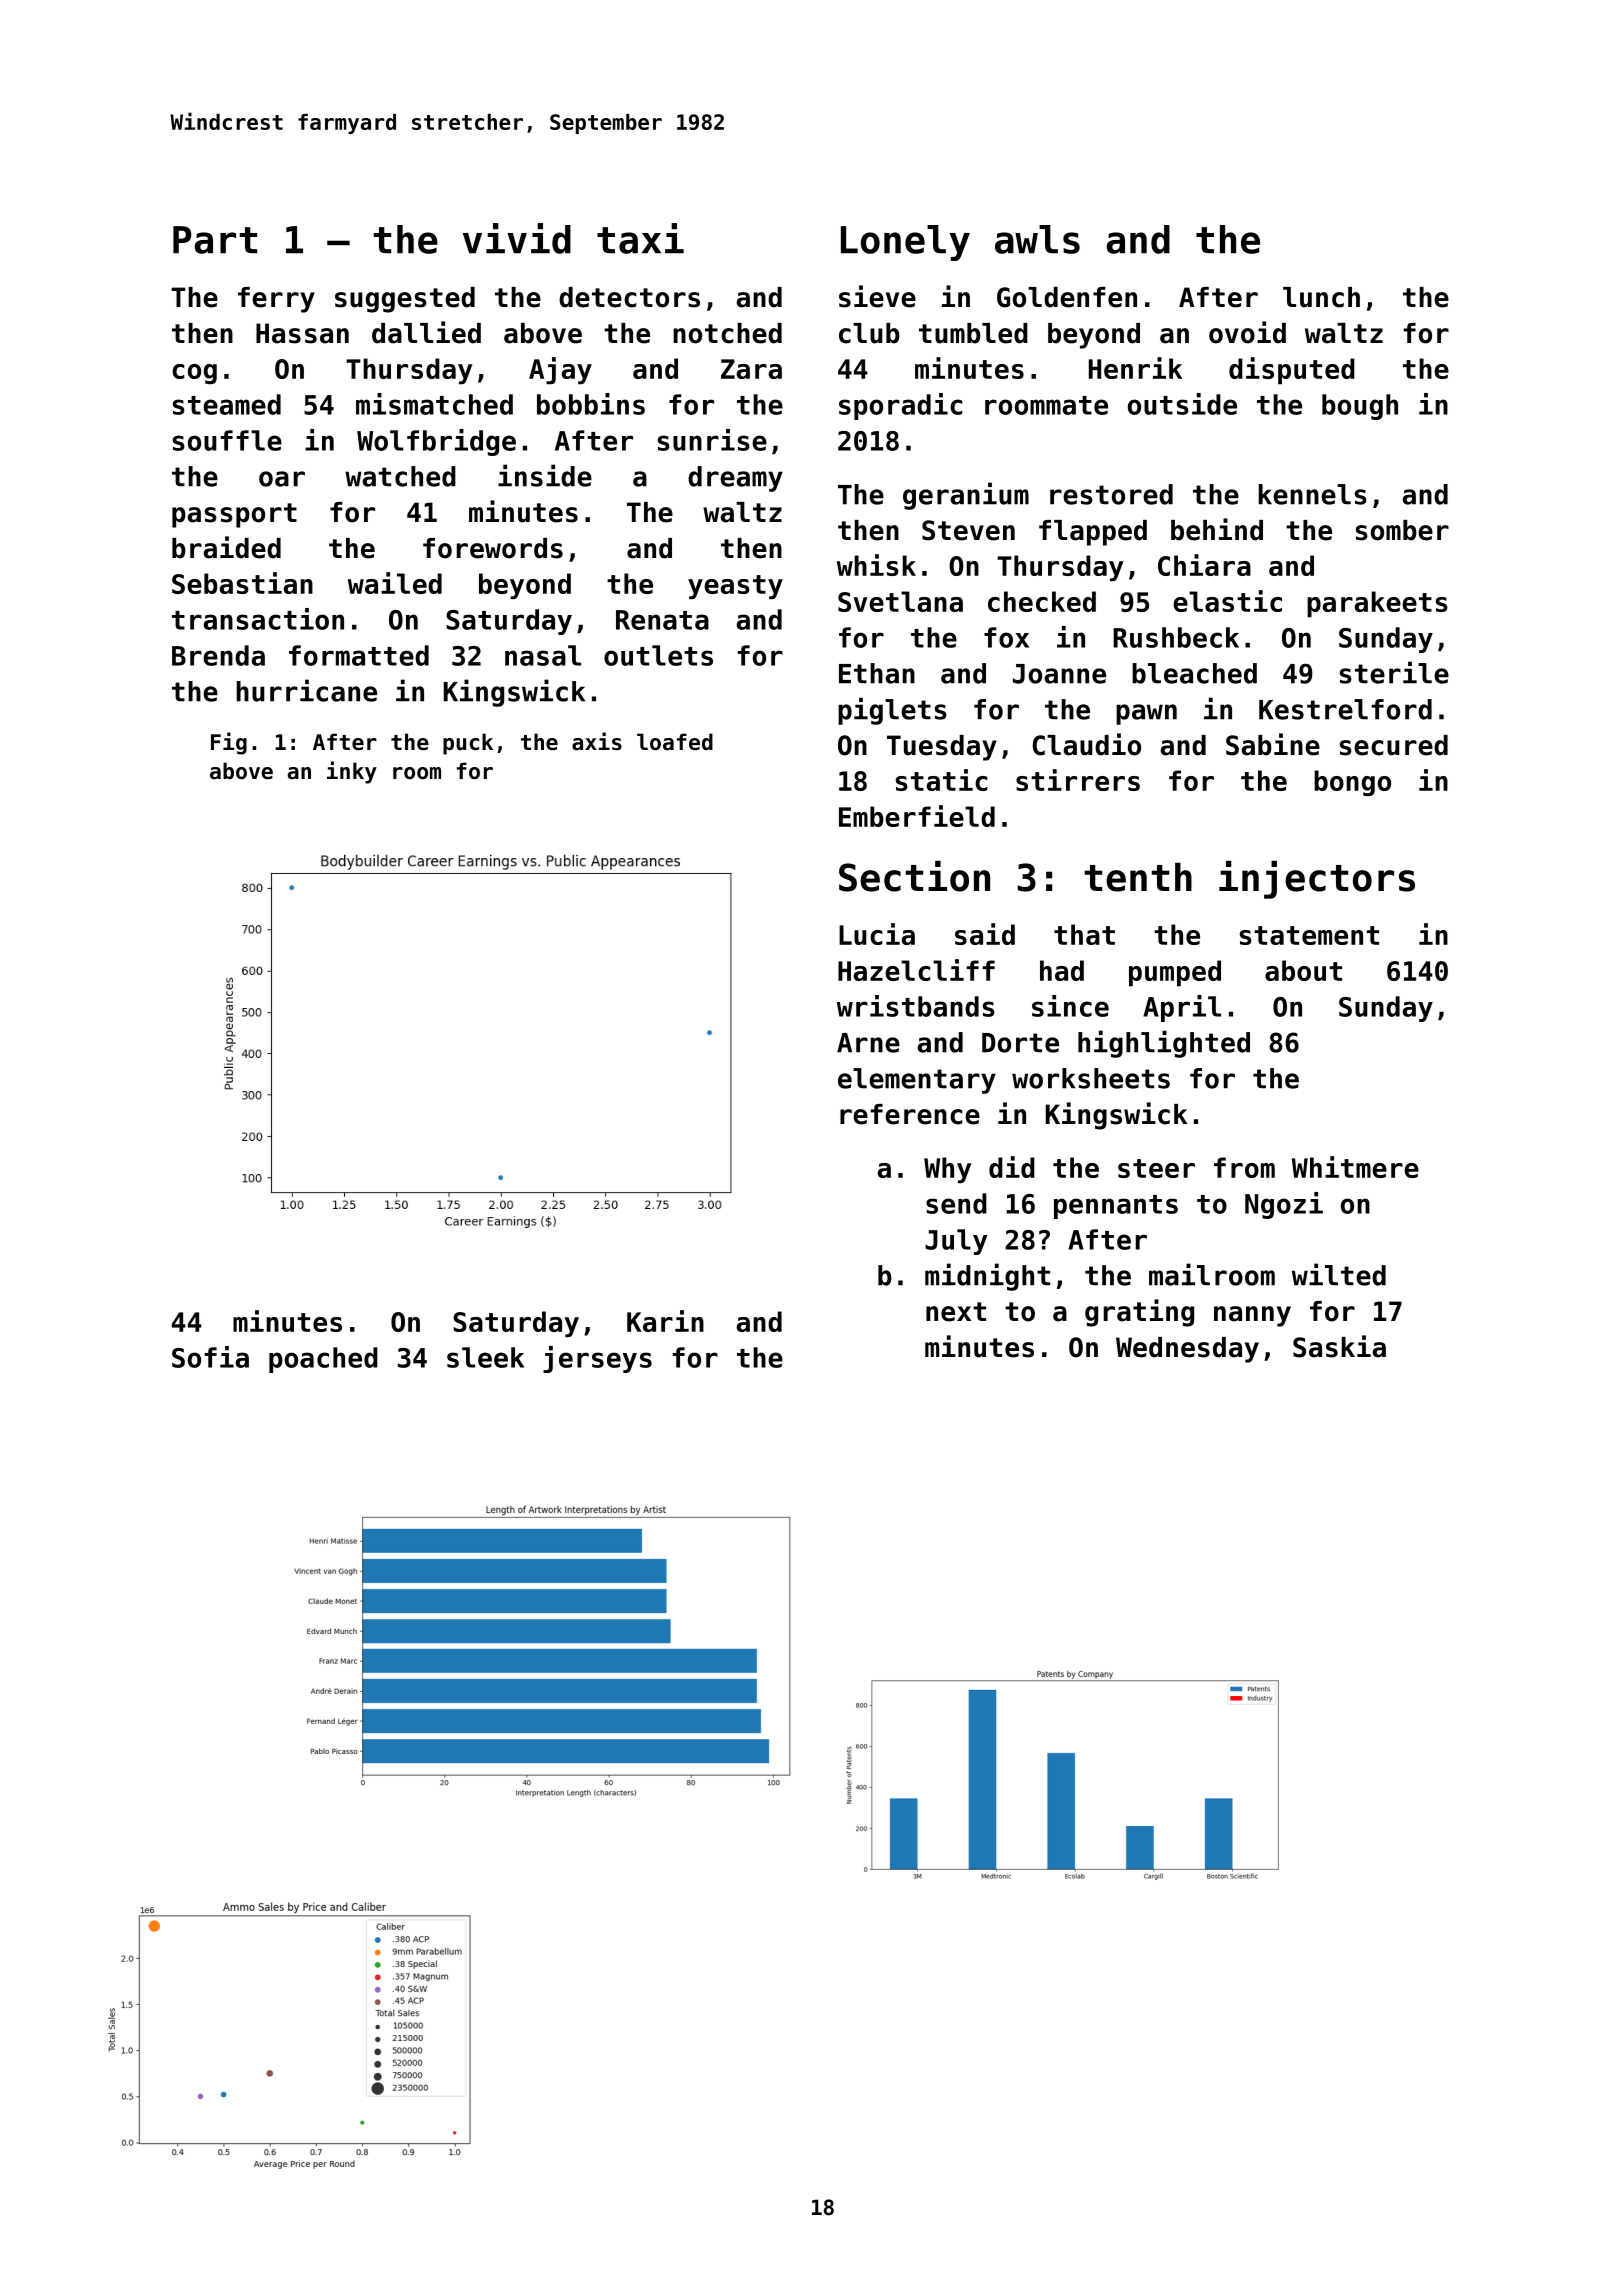  Describe the element at coordinates (323, 1360) in the screenshot. I see `poached` at that location.
